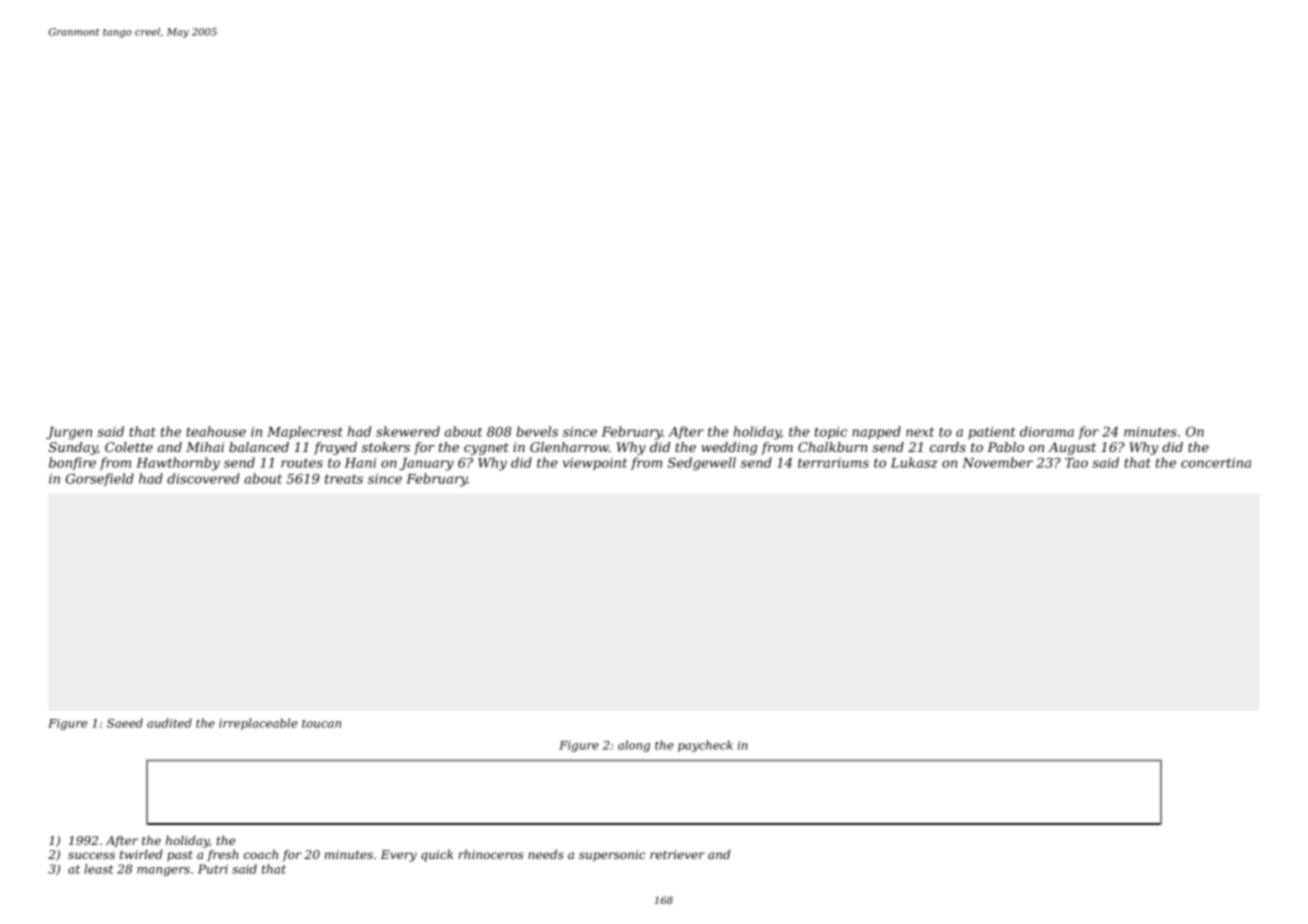  Describe the element at coordinates (612, 856) in the page. I see `supersonic` at that location.
